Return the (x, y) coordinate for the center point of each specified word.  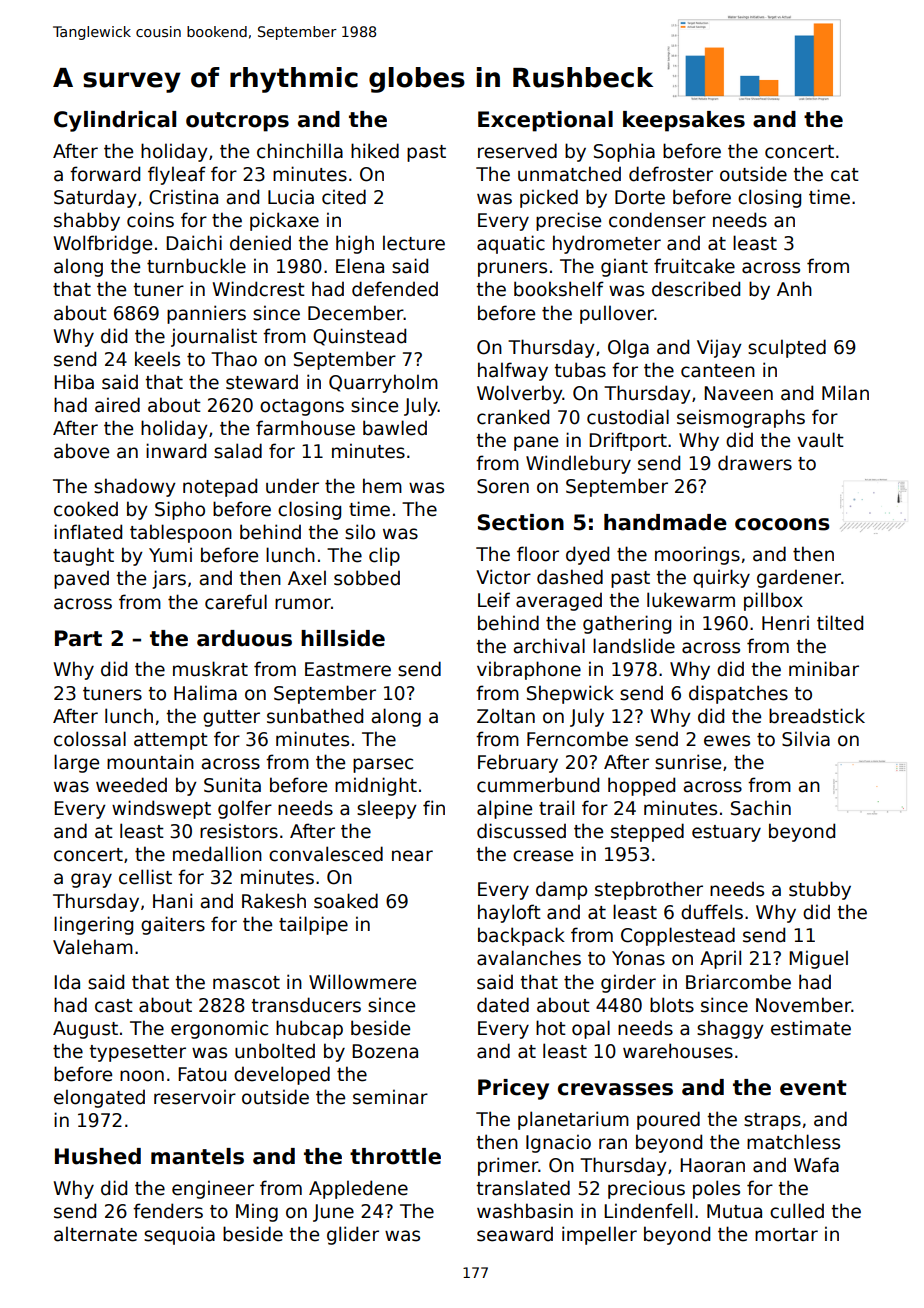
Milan (845, 393)
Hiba (74, 382)
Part (78, 638)
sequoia (179, 1235)
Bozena (385, 1051)
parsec (383, 765)
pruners (512, 269)
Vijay (719, 348)
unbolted (275, 1051)
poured (668, 1120)
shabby (87, 221)
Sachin (761, 808)
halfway (513, 371)
